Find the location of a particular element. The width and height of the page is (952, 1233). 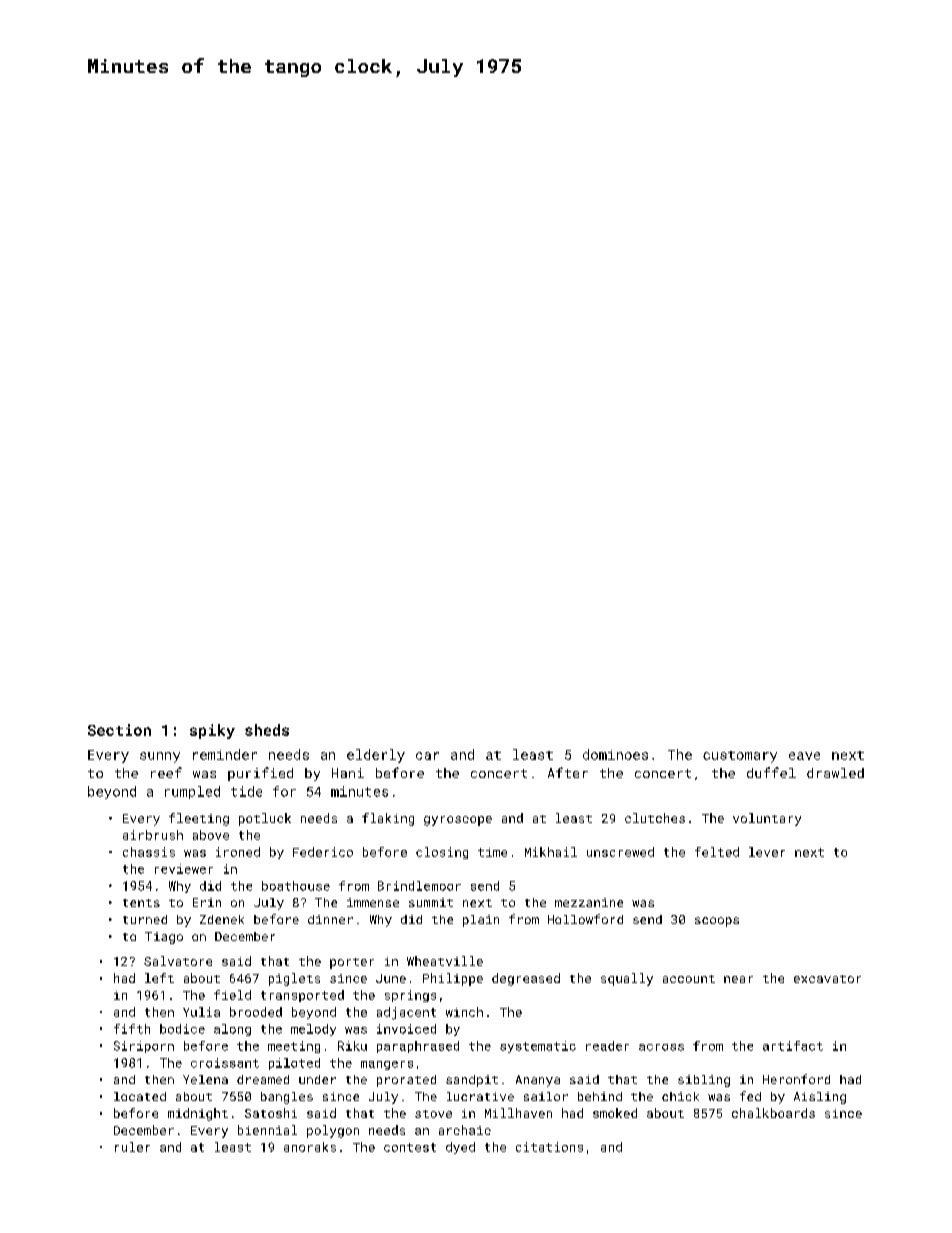

After is located at coordinates (568, 772).
